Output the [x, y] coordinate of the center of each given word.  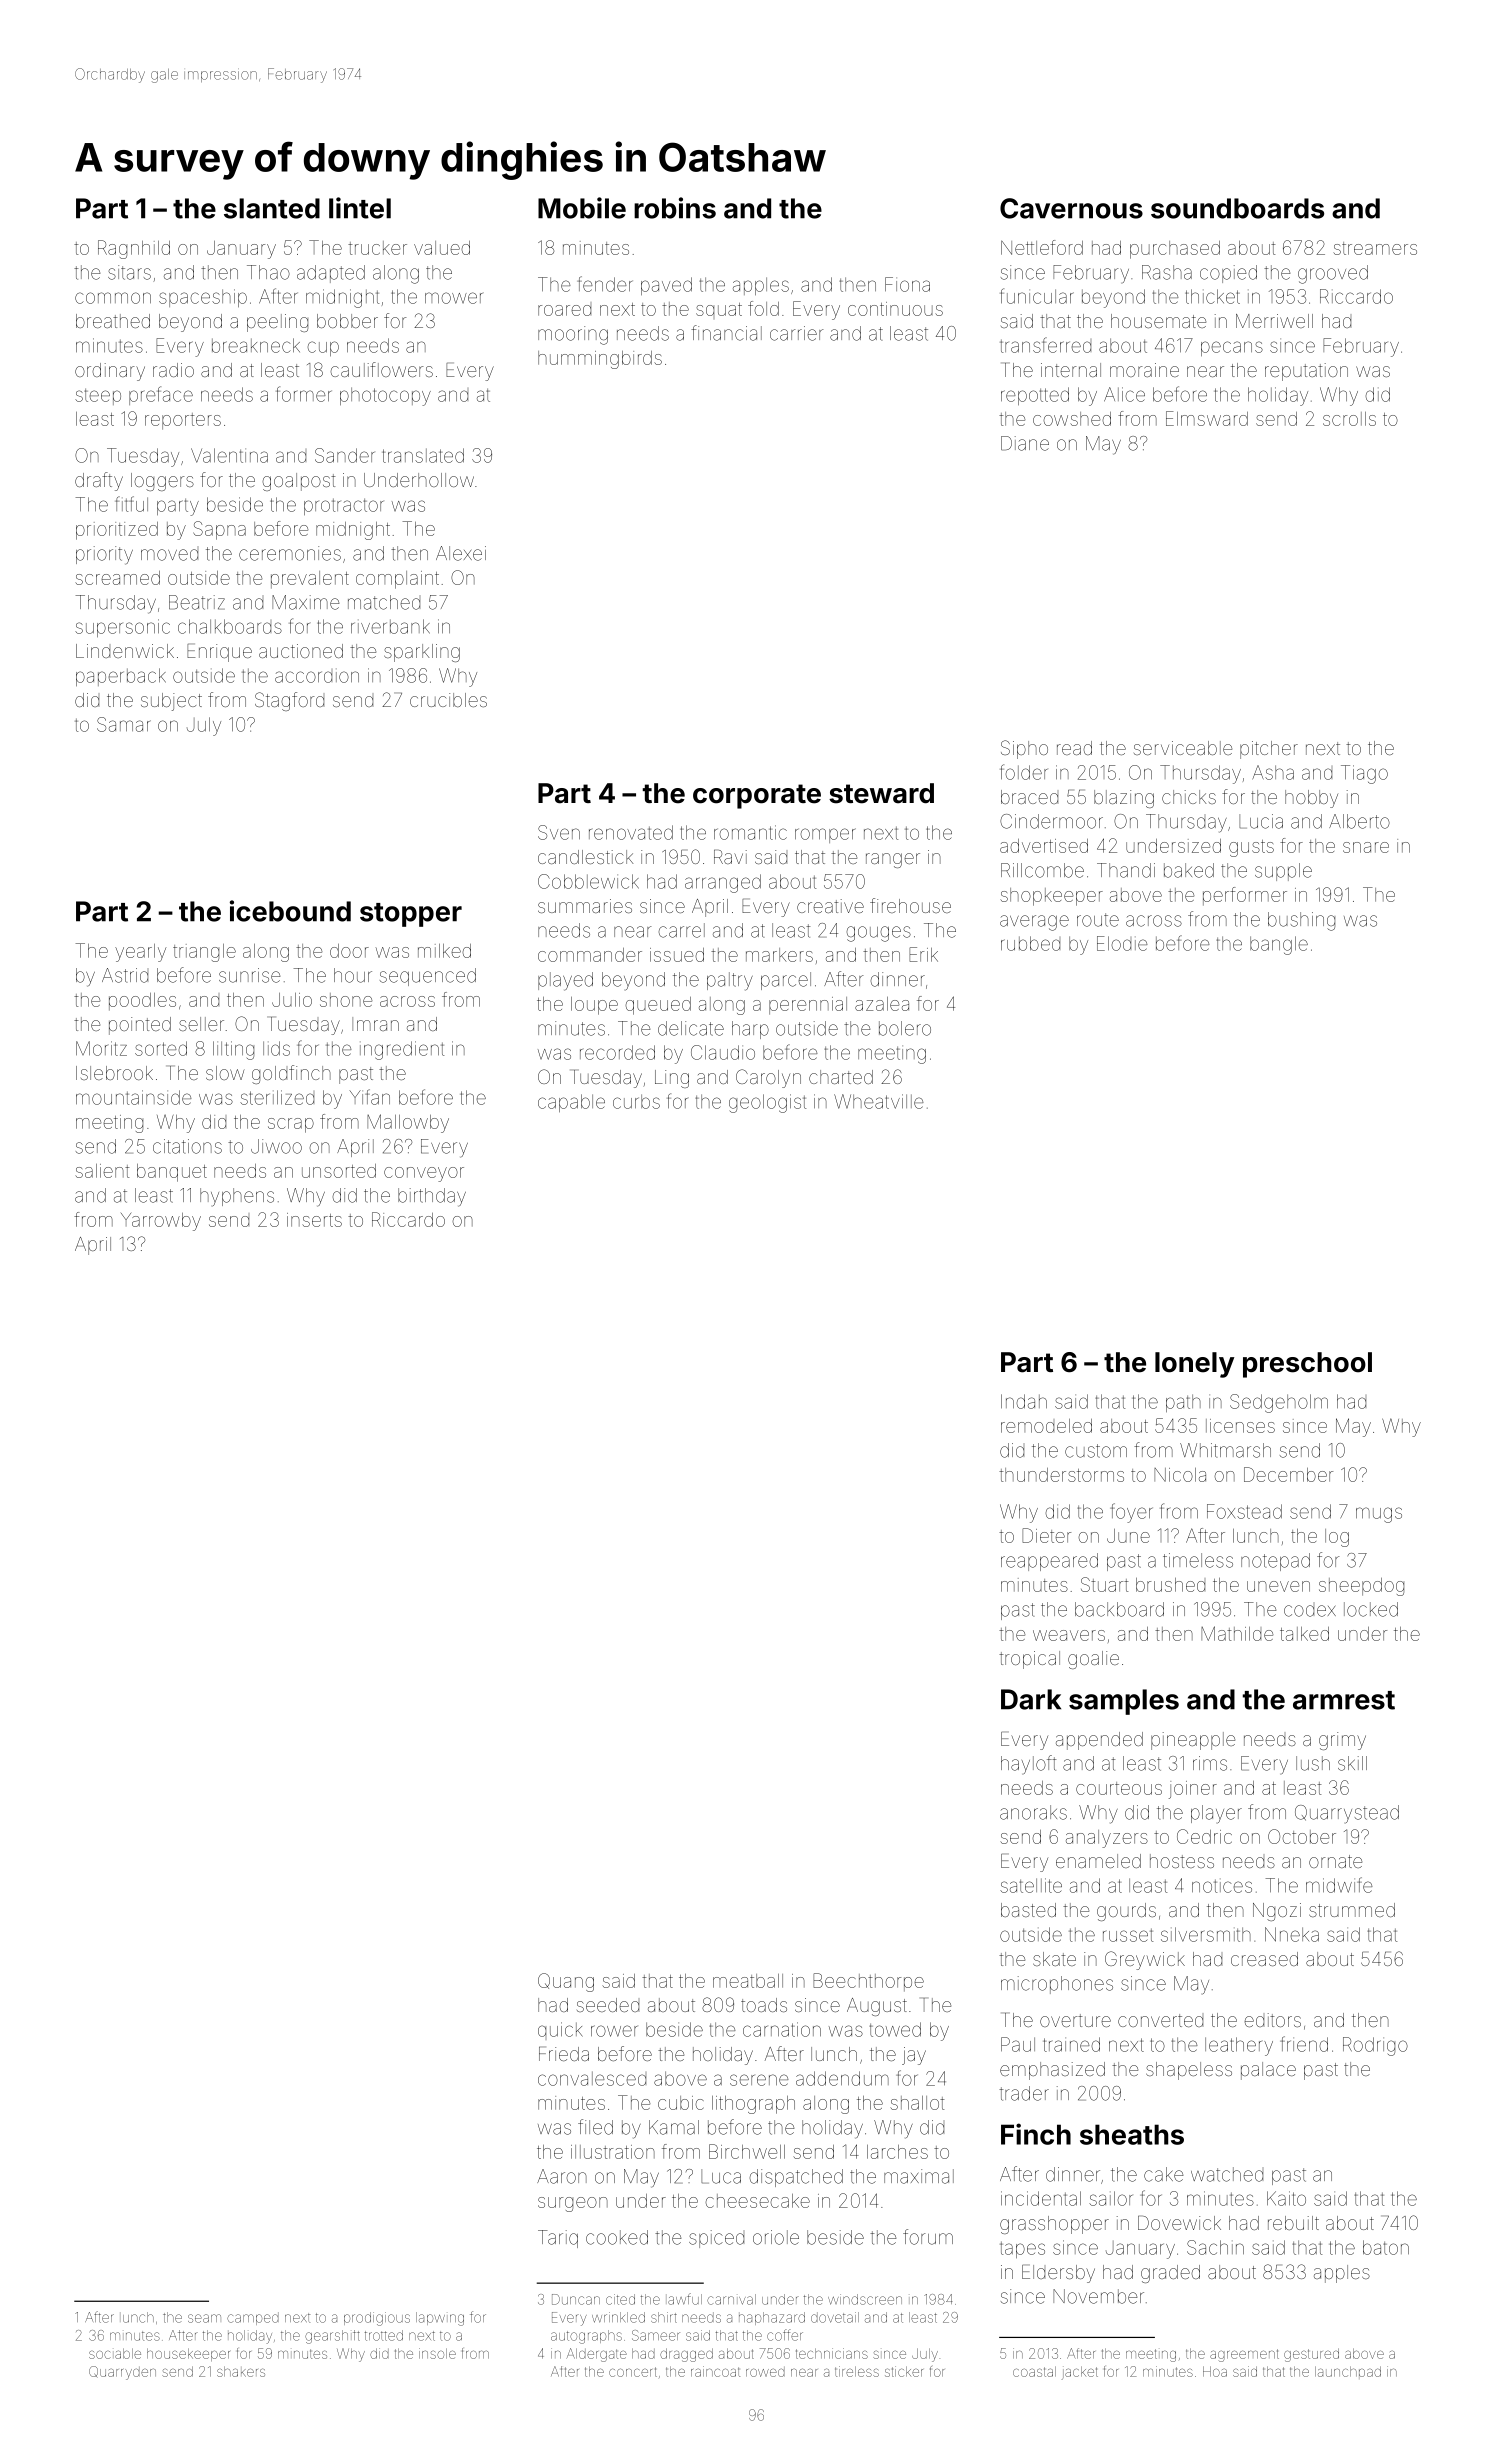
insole [437, 2353]
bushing [1301, 921]
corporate [757, 796]
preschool [1307, 1365]
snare [1366, 847]
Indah [1024, 1401]
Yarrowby [161, 1222]
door [349, 951]
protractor [343, 507]
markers [779, 955]
